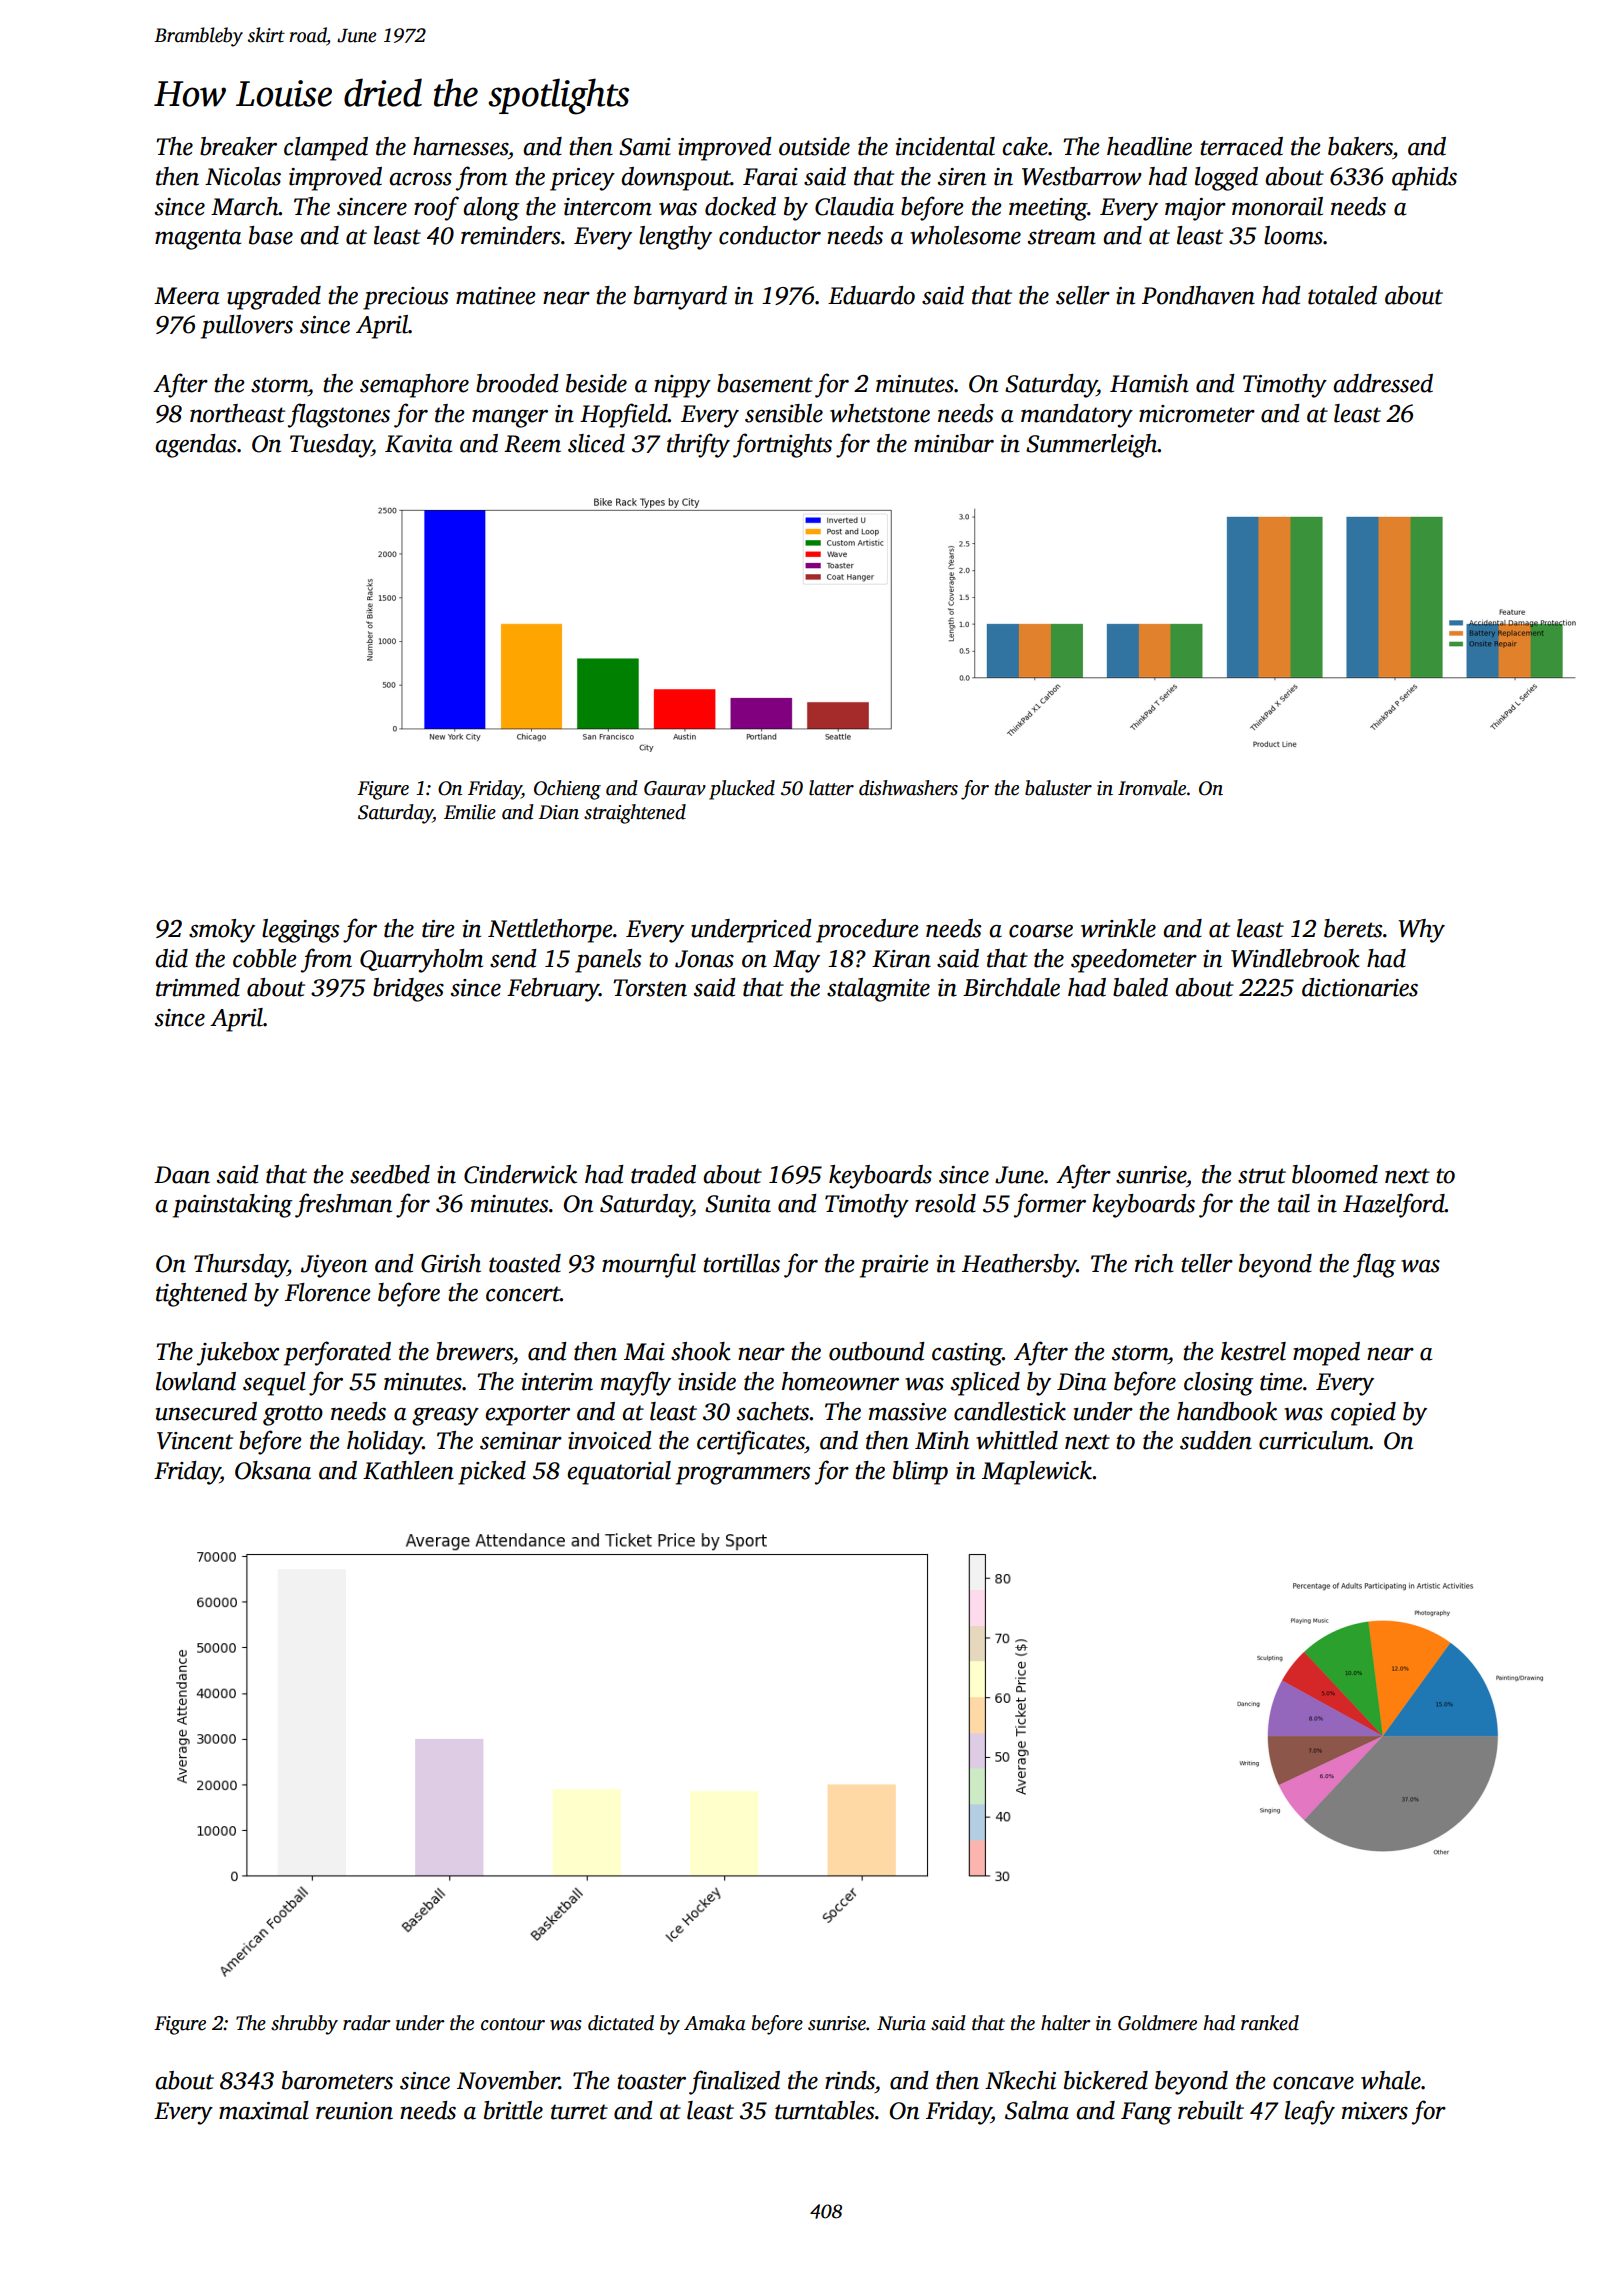 The image size is (1620, 2292). Describe the element at coordinates (532, 444) in the image. I see `Reem` at that location.
